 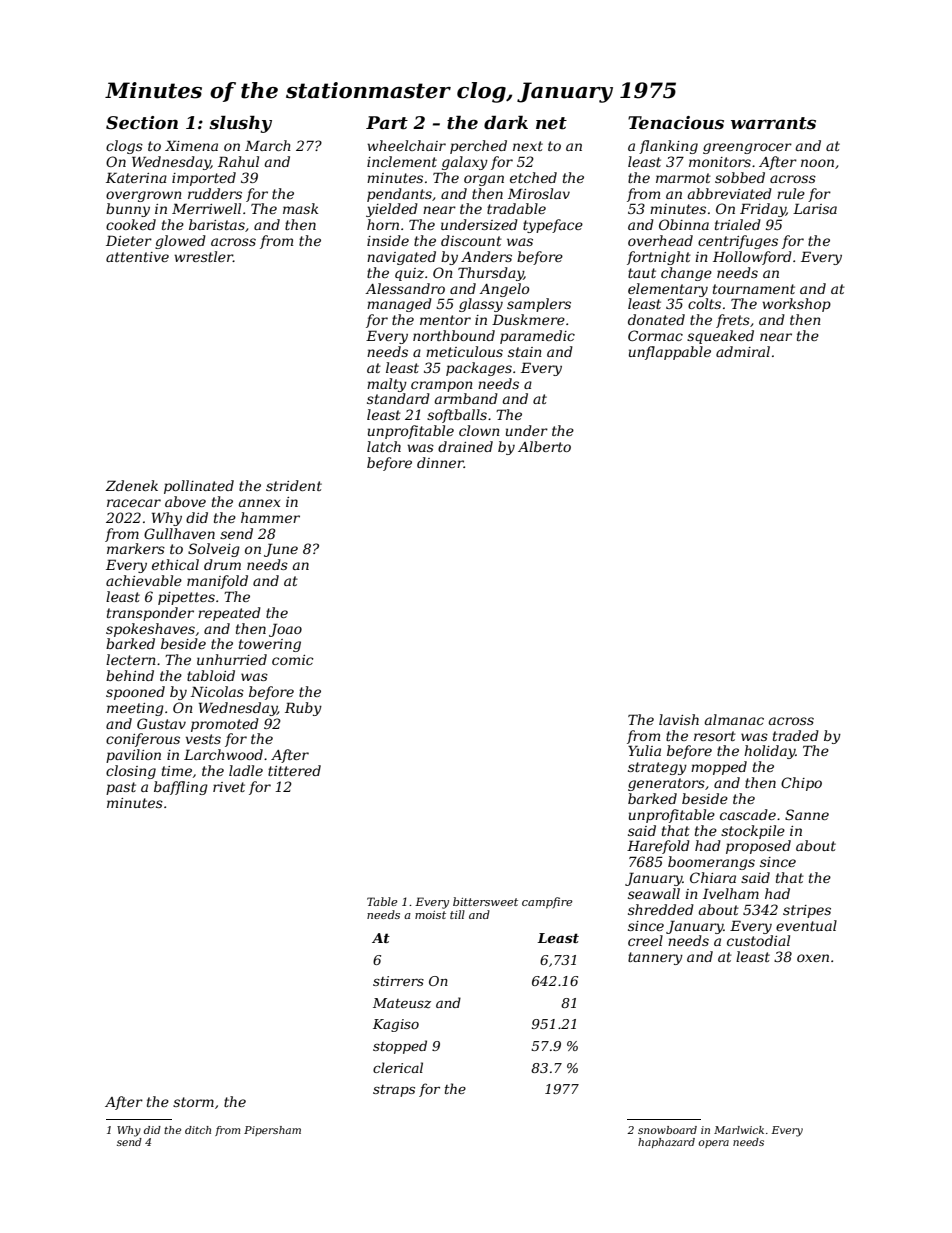 I want to click on typeface, so click(x=553, y=226).
